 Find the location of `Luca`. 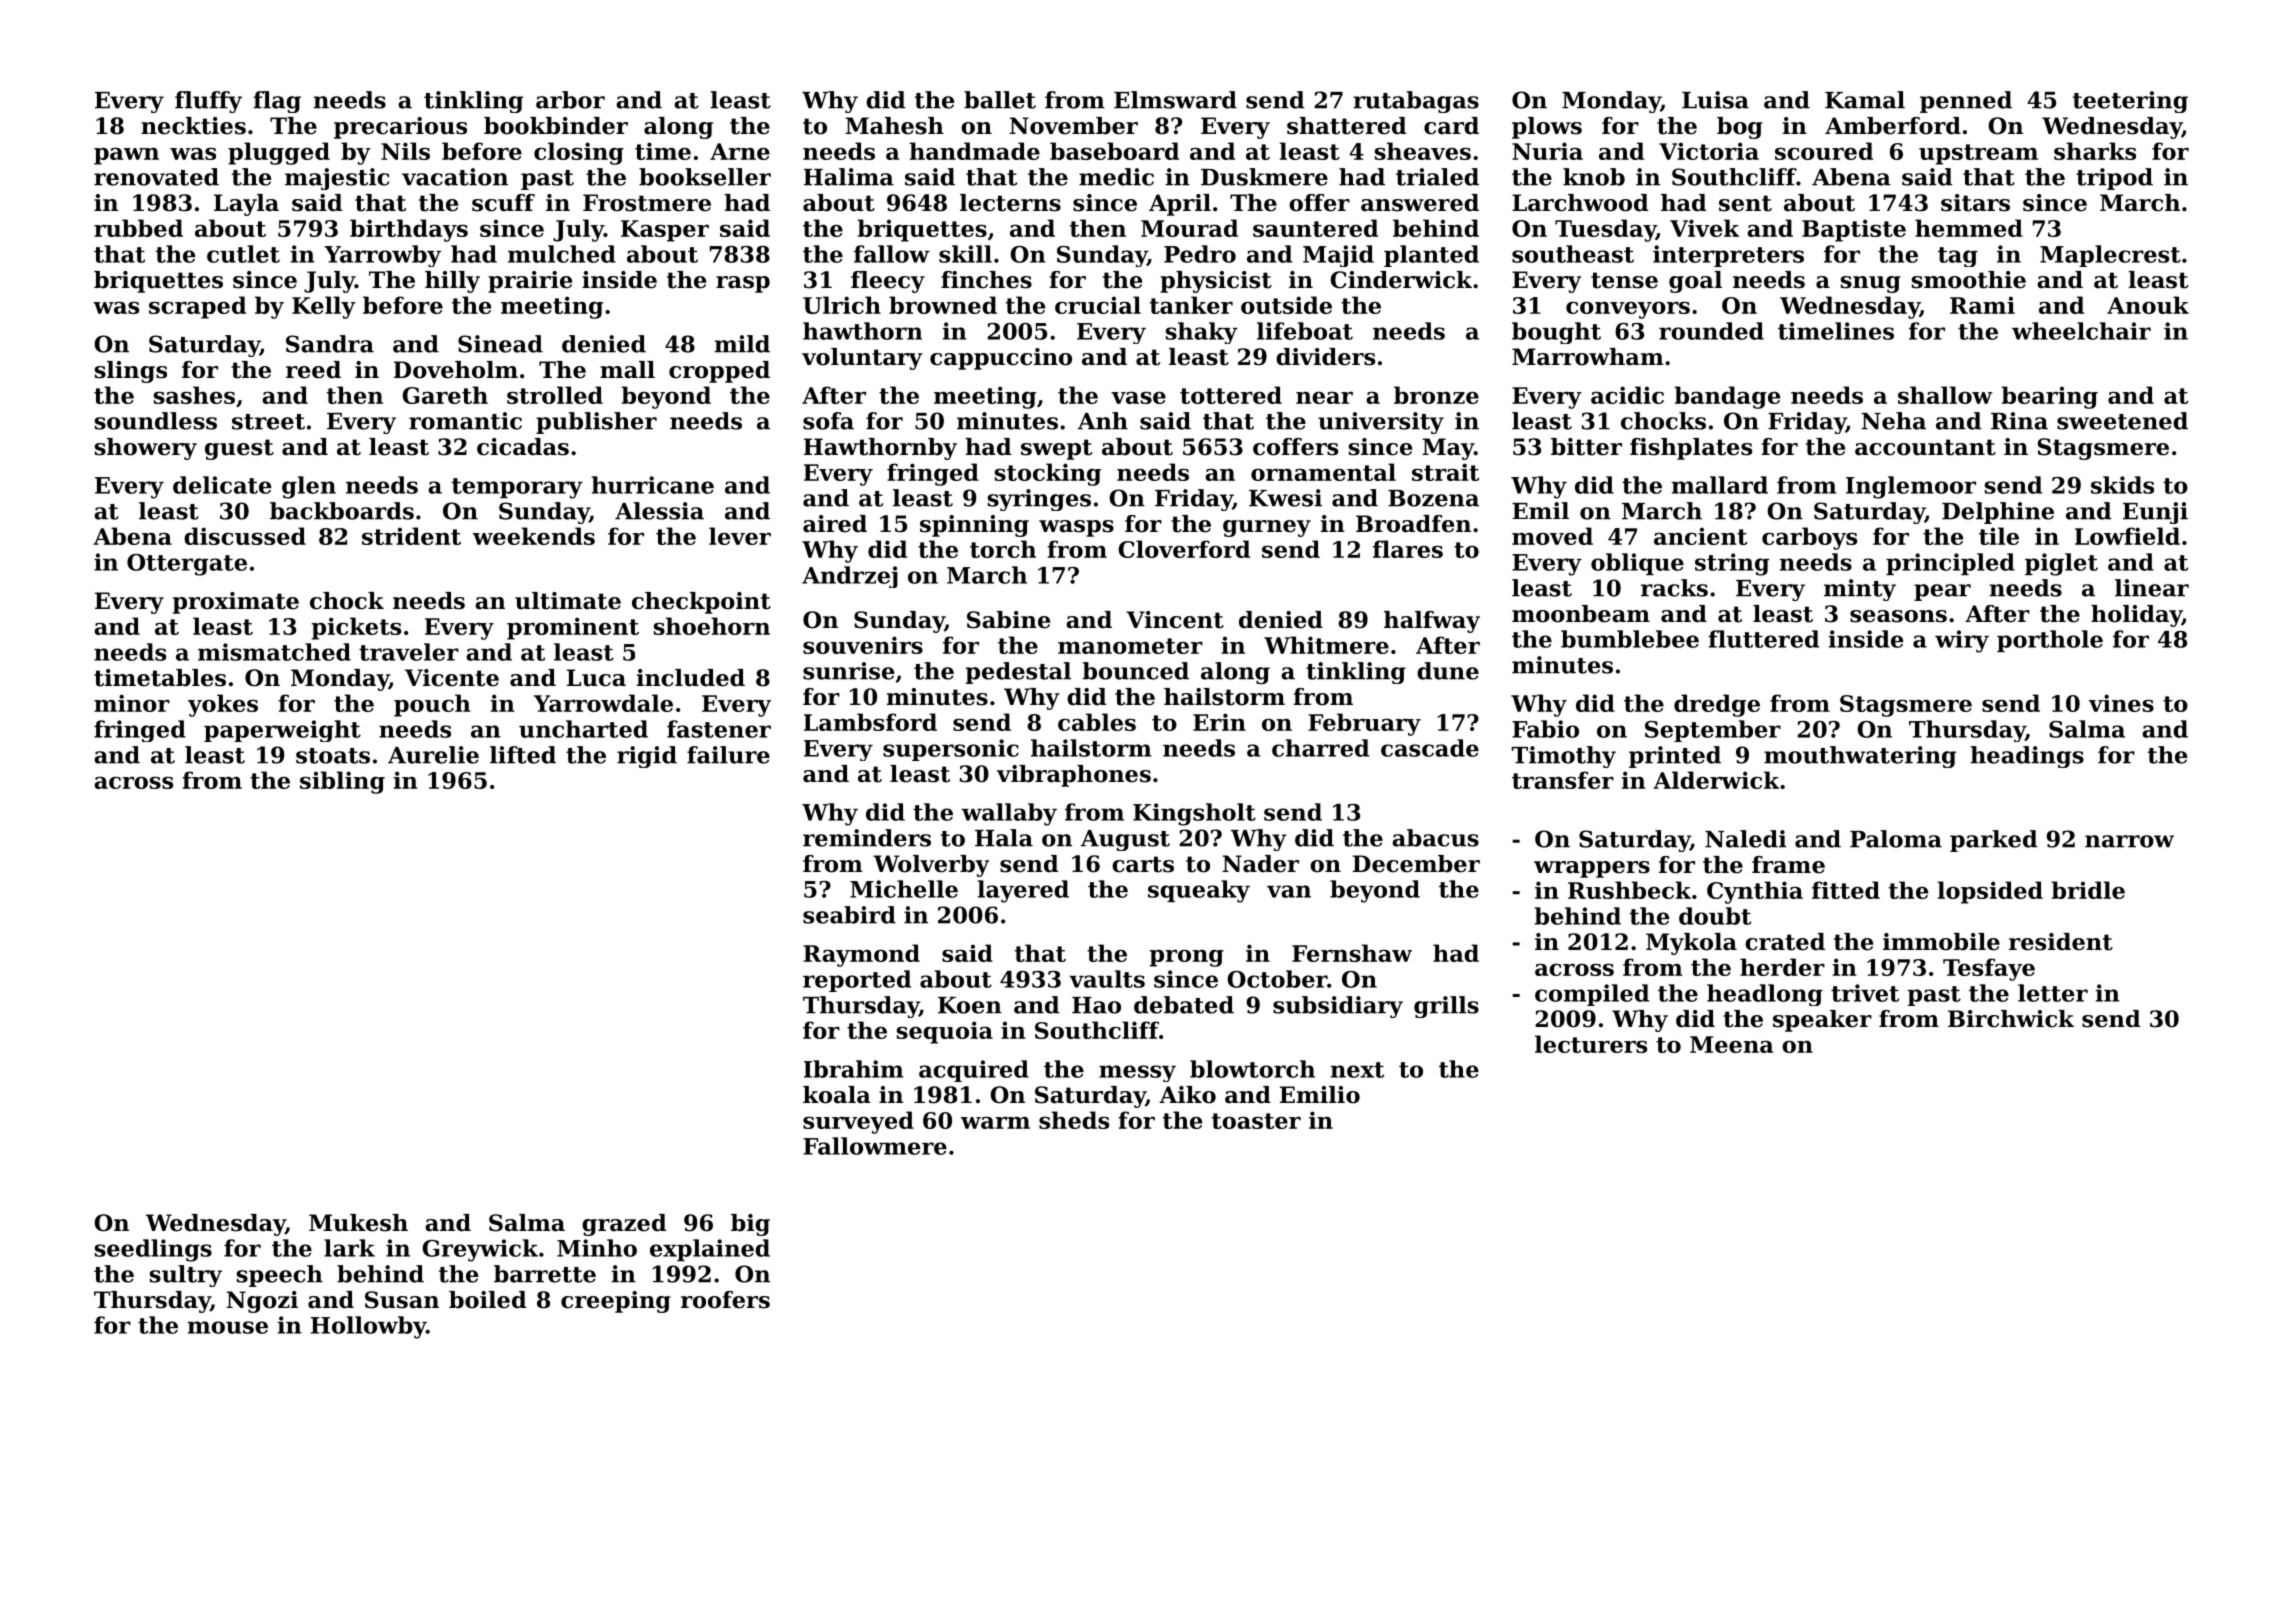

Luca is located at coordinates (596, 678).
